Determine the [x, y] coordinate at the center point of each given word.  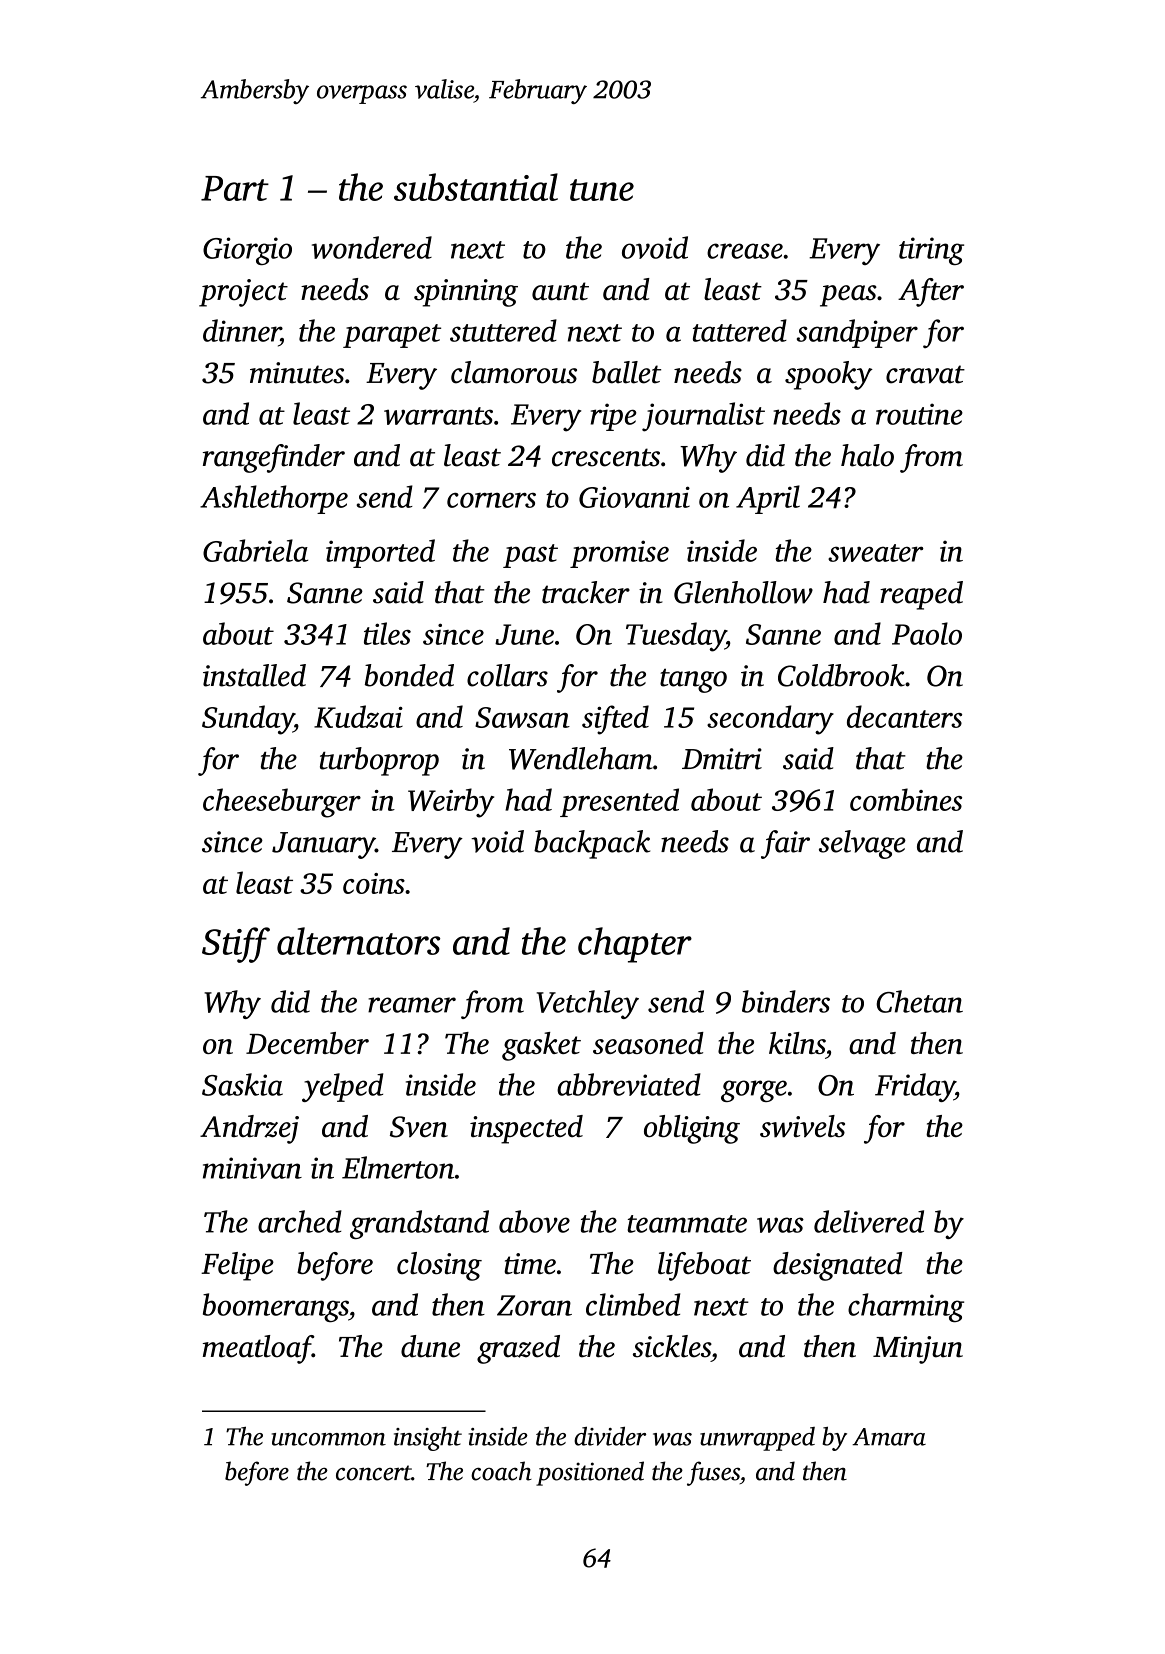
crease [745, 251]
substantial [476, 187]
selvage [862, 844]
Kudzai [358, 716]
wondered [372, 247]
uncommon [329, 1439]
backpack [592, 844]
